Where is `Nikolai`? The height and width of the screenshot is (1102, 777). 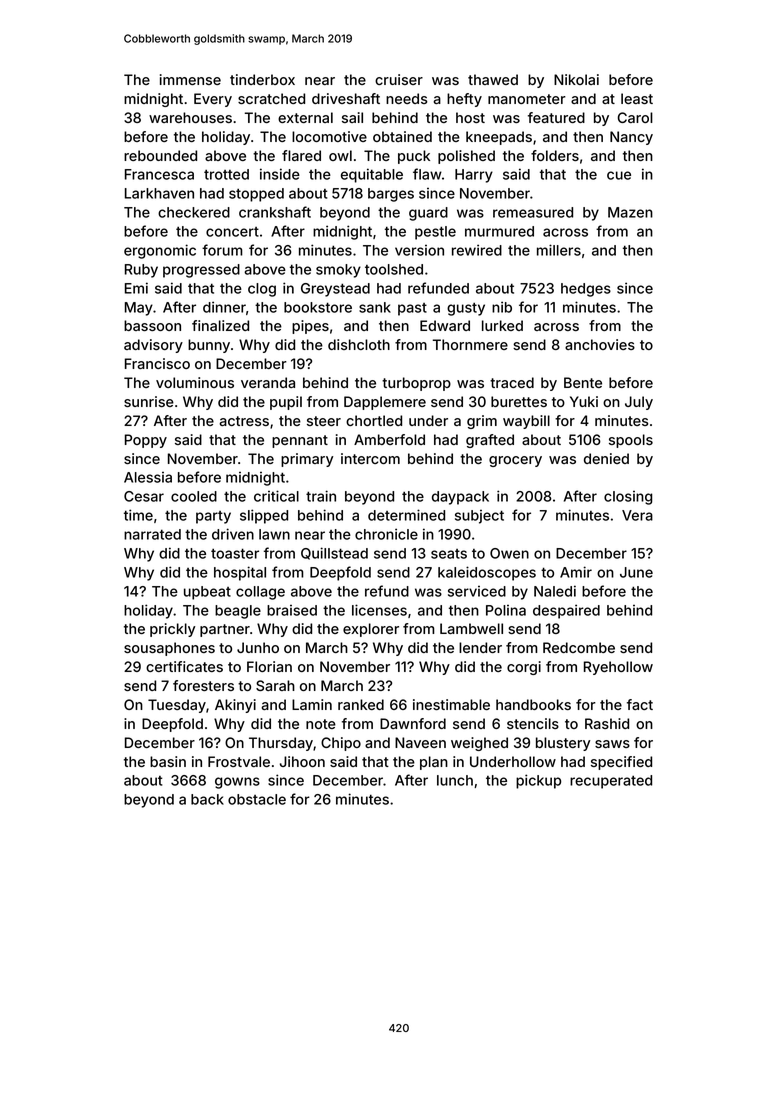
Nikolai is located at coordinates (576, 79).
